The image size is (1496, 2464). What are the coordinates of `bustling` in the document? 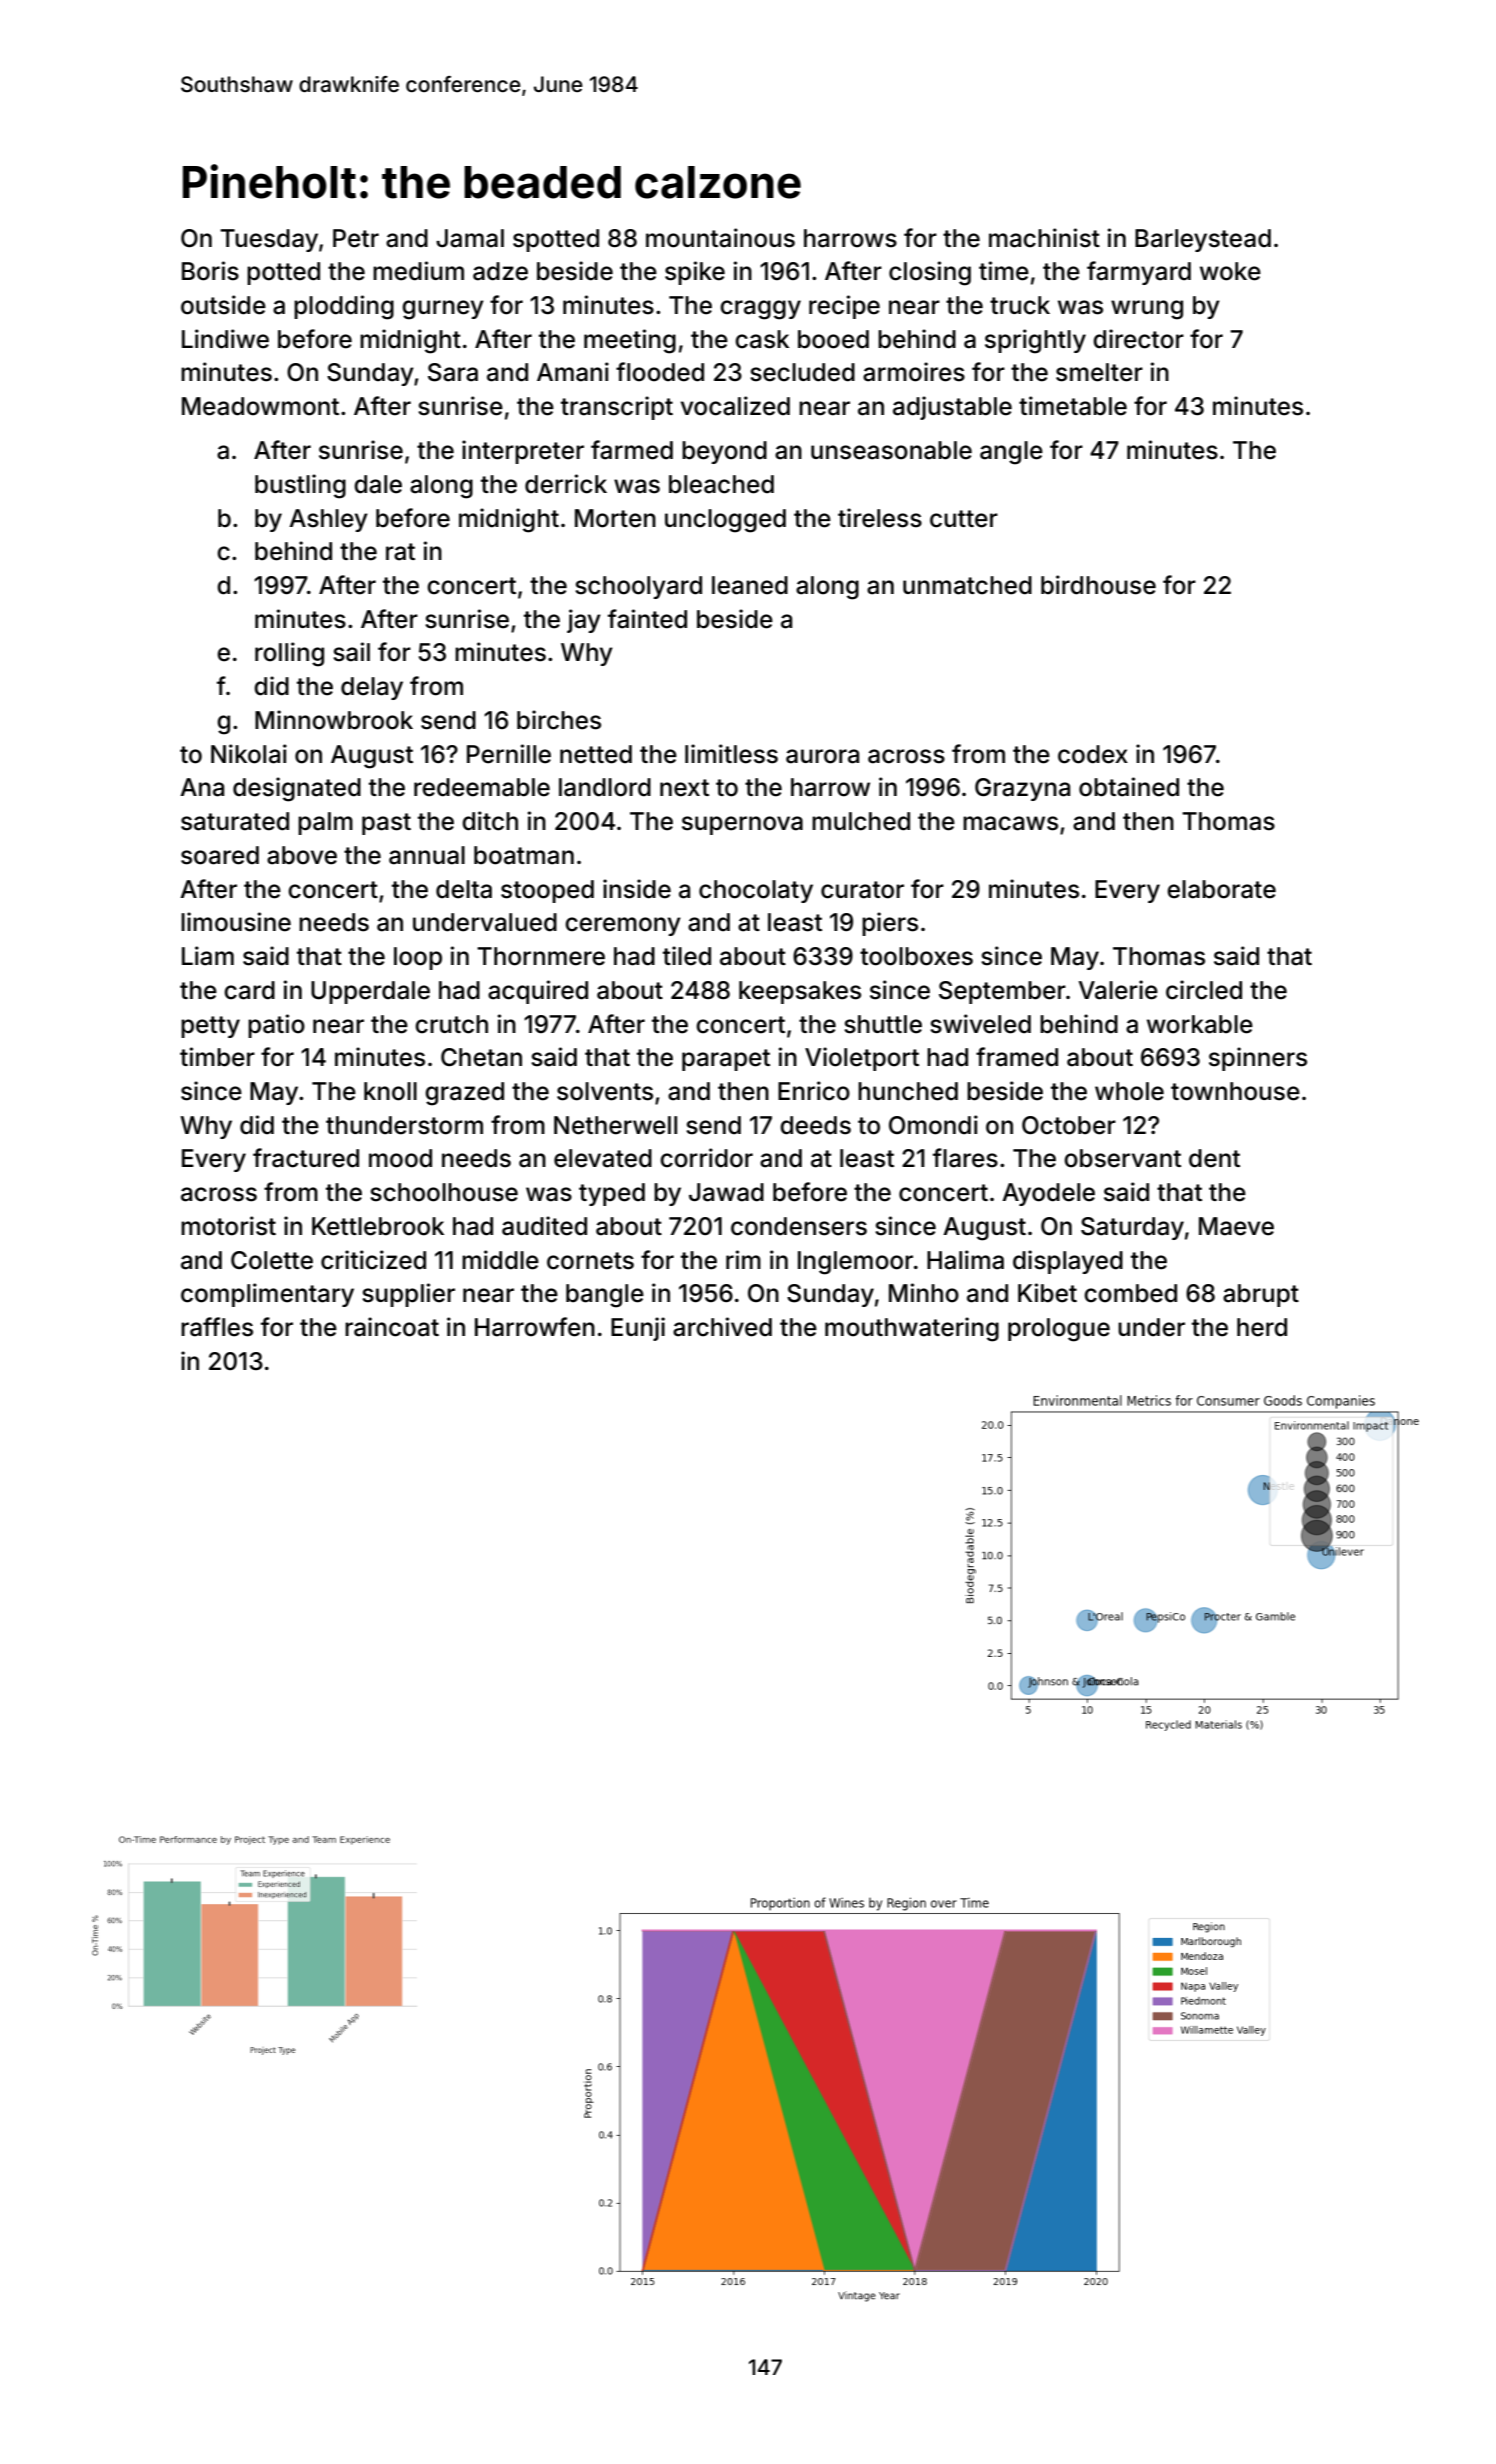 It's located at (300, 486).
